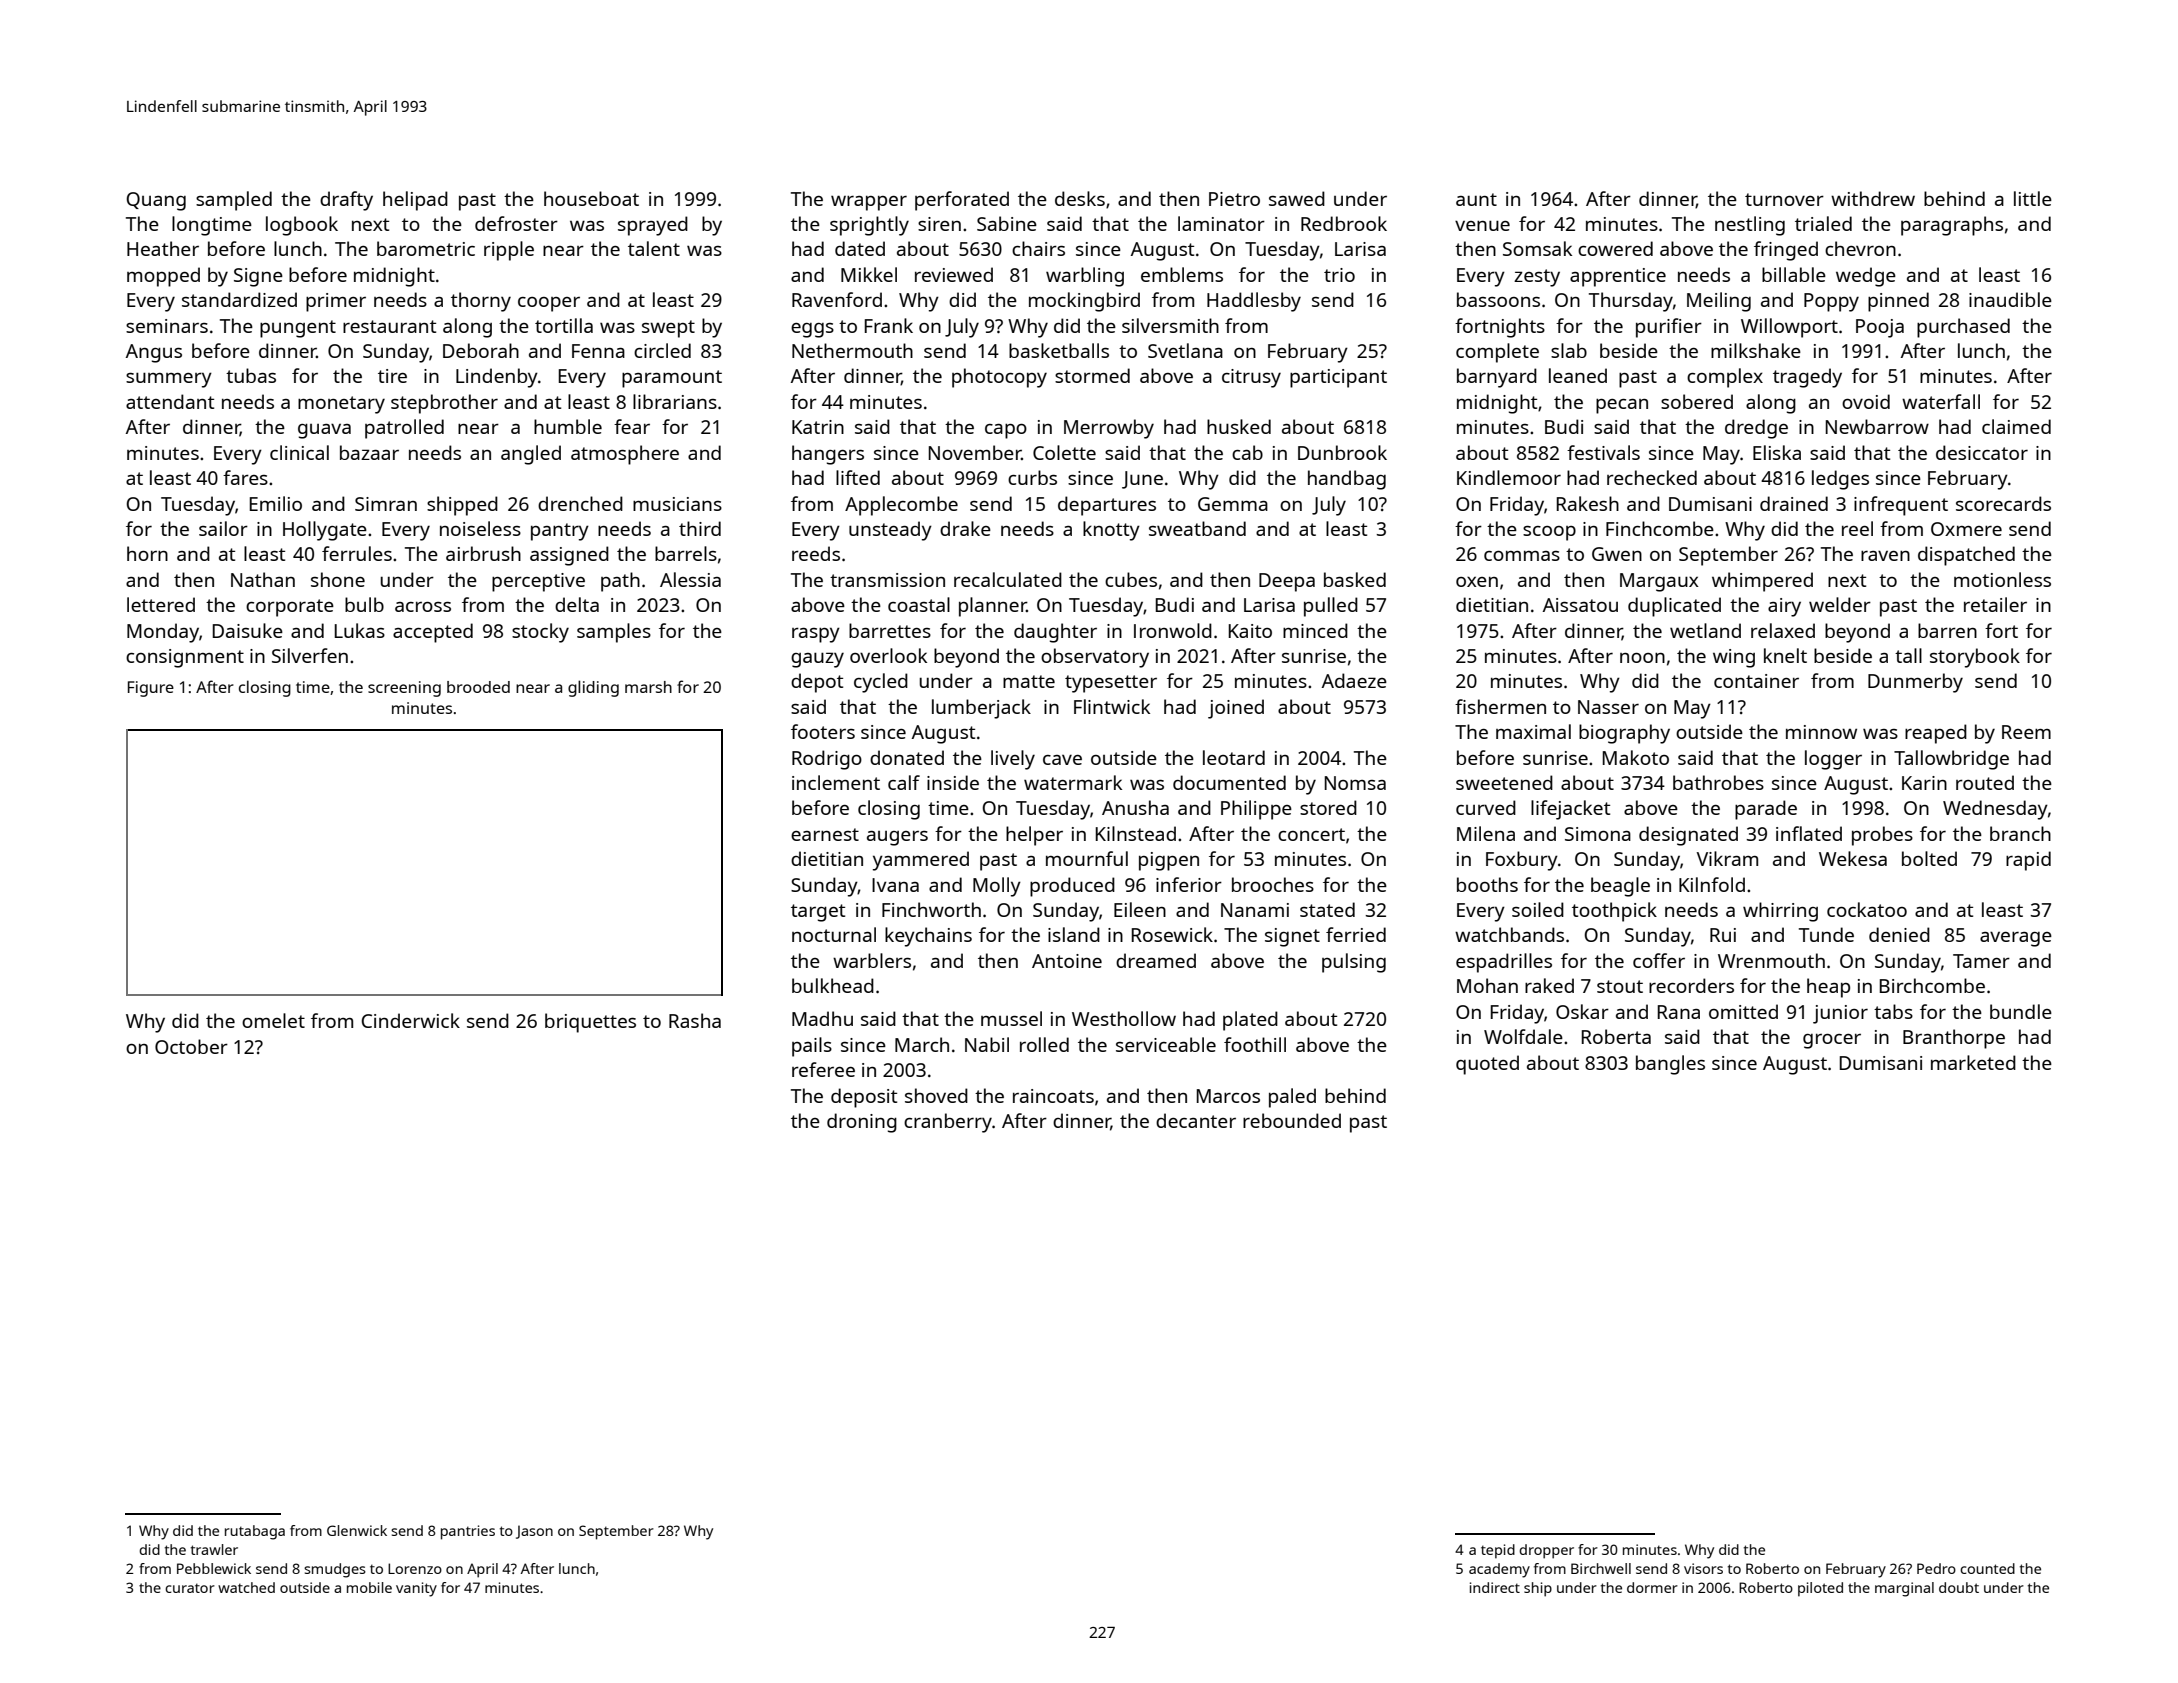 The image size is (2178, 1683). What do you see at coordinates (1598, 834) in the image?
I see `Simona` at bounding box center [1598, 834].
